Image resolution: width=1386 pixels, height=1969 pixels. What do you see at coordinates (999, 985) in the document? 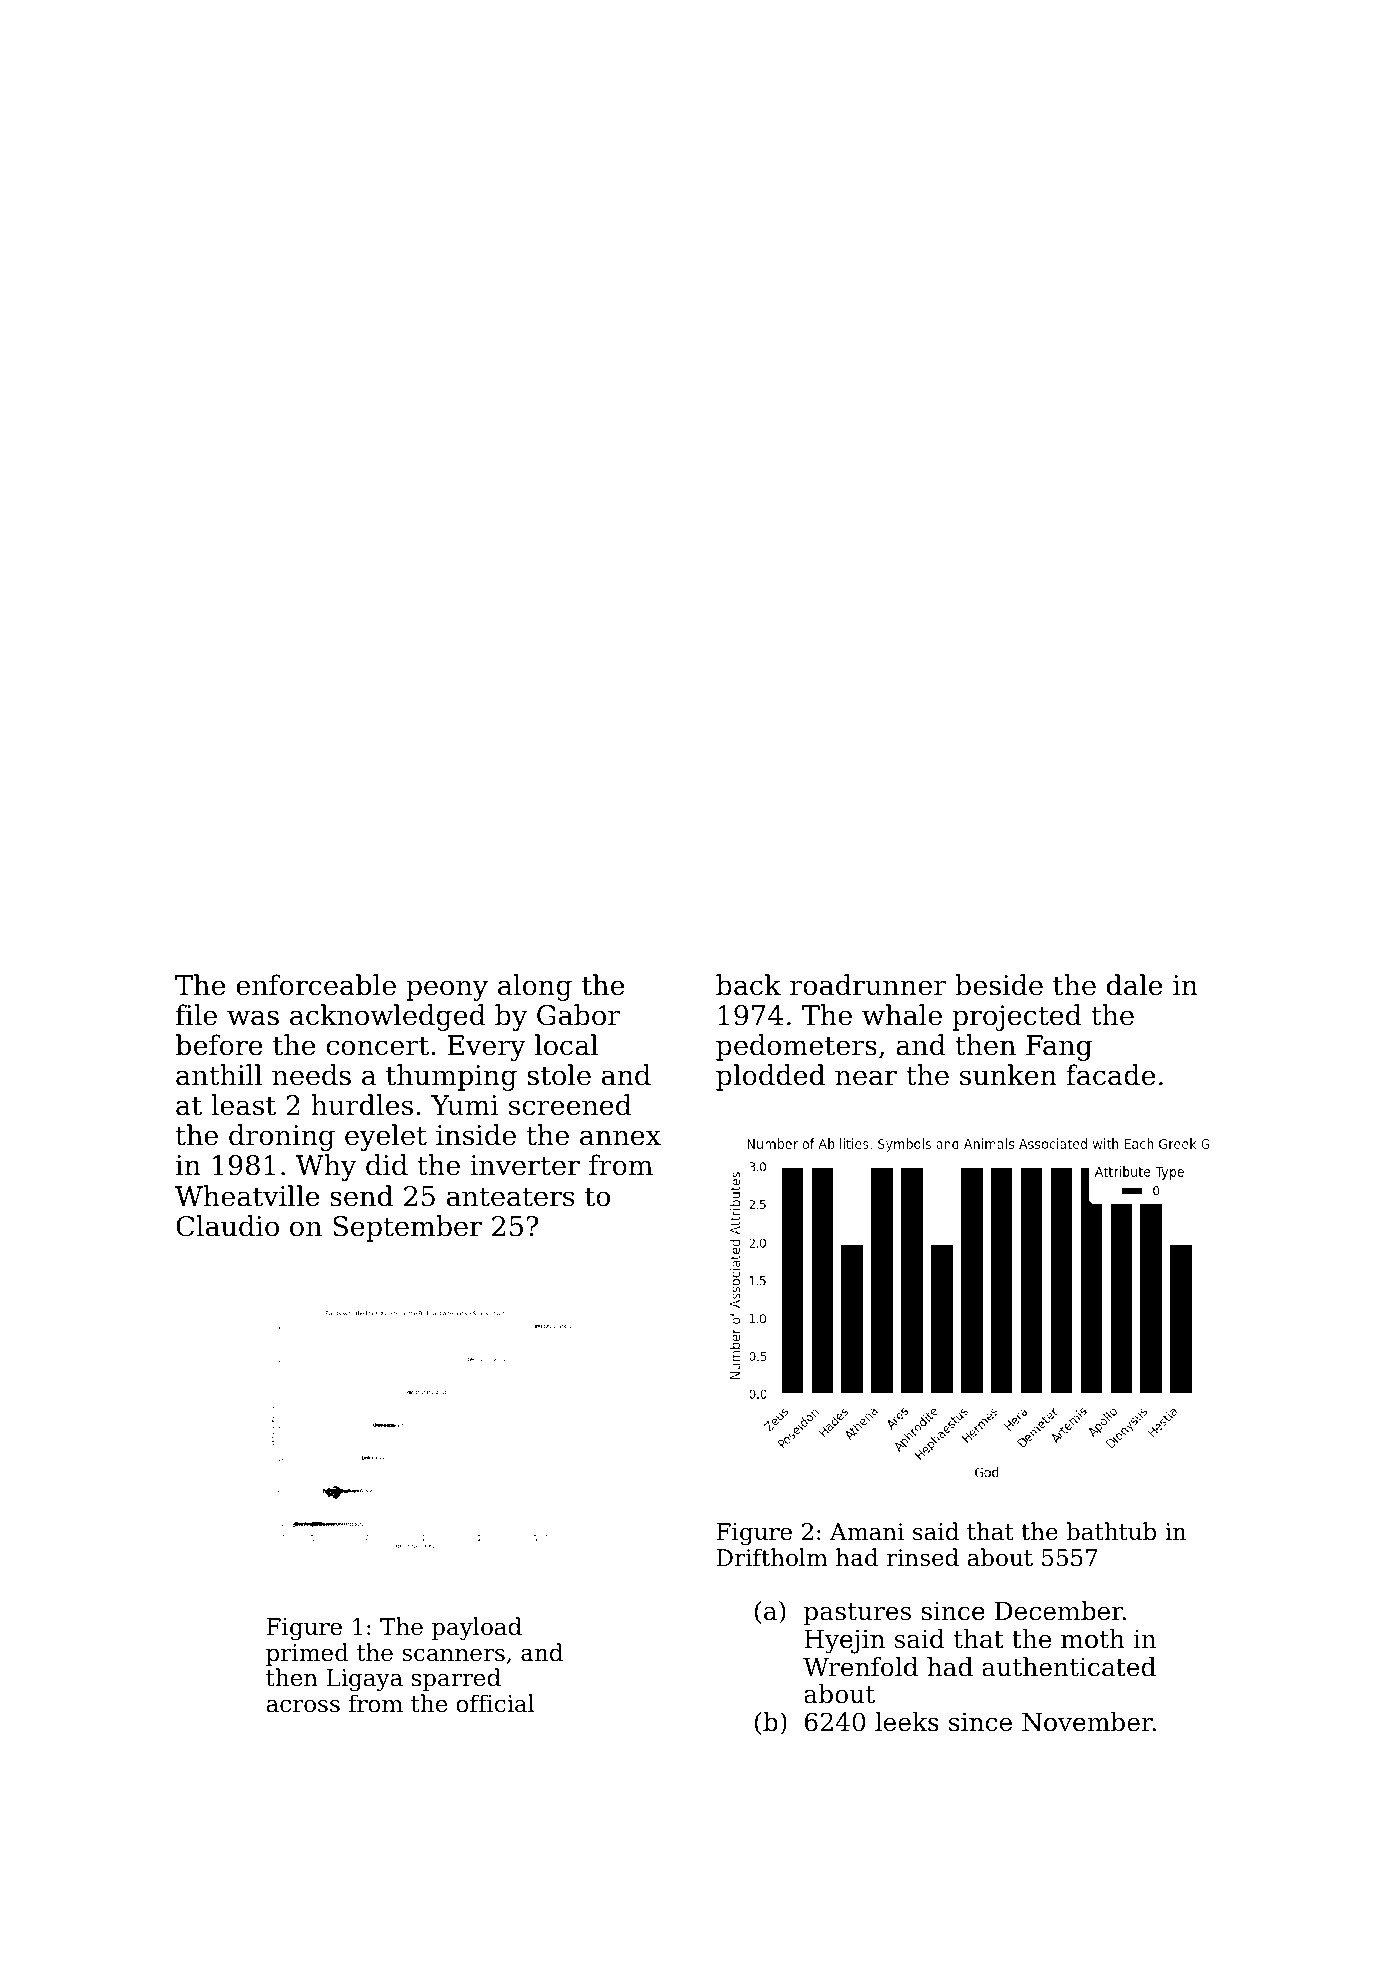
I see `beside` at bounding box center [999, 985].
